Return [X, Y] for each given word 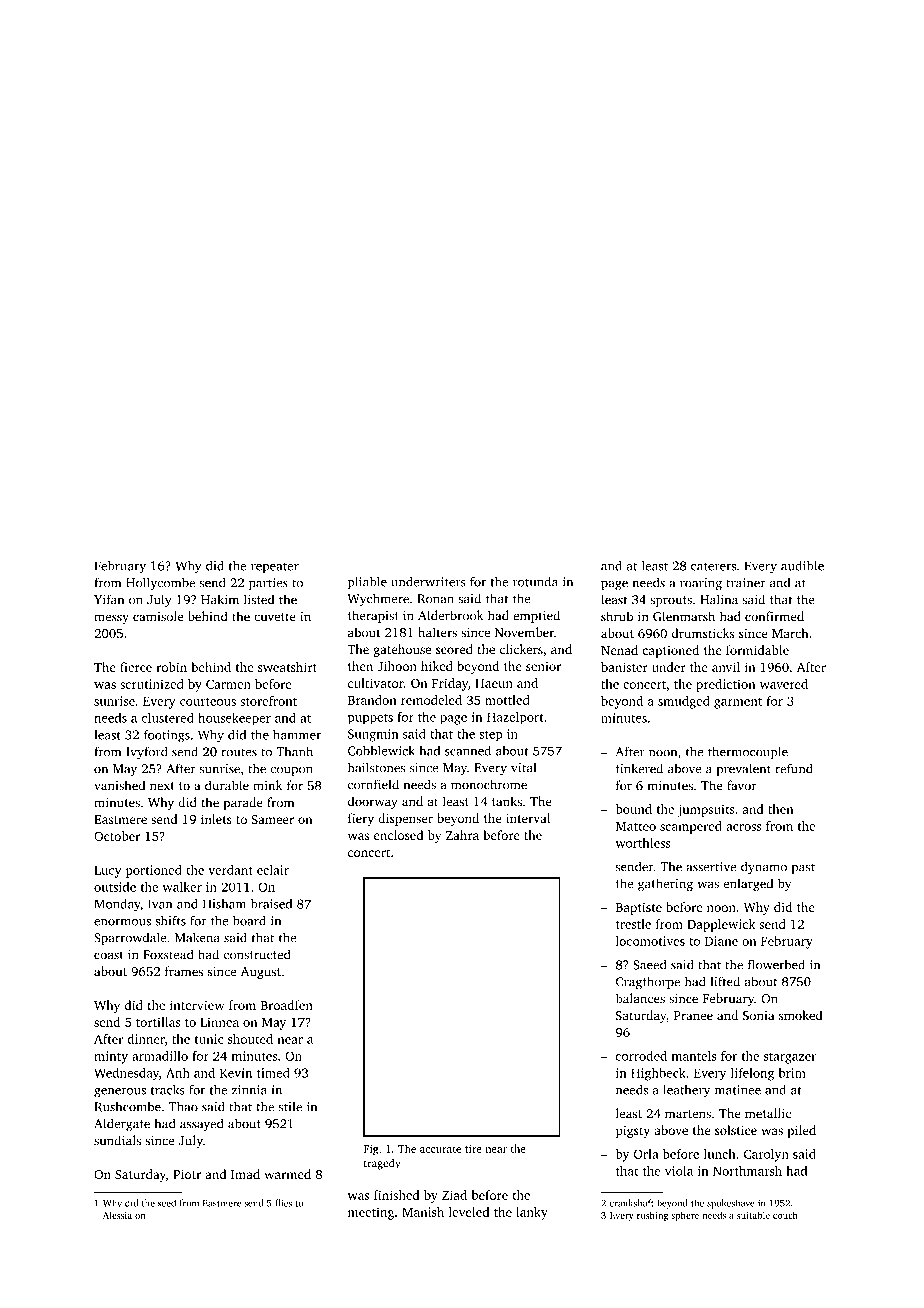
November [524, 632]
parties [268, 584]
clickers [521, 649]
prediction [725, 685]
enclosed [398, 835]
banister [624, 667]
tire [473, 1149]
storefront [268, 701]
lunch [720, 1154]
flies [283, 1203]
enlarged [748, 884]
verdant [230, 870]
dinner [146, 1039]
